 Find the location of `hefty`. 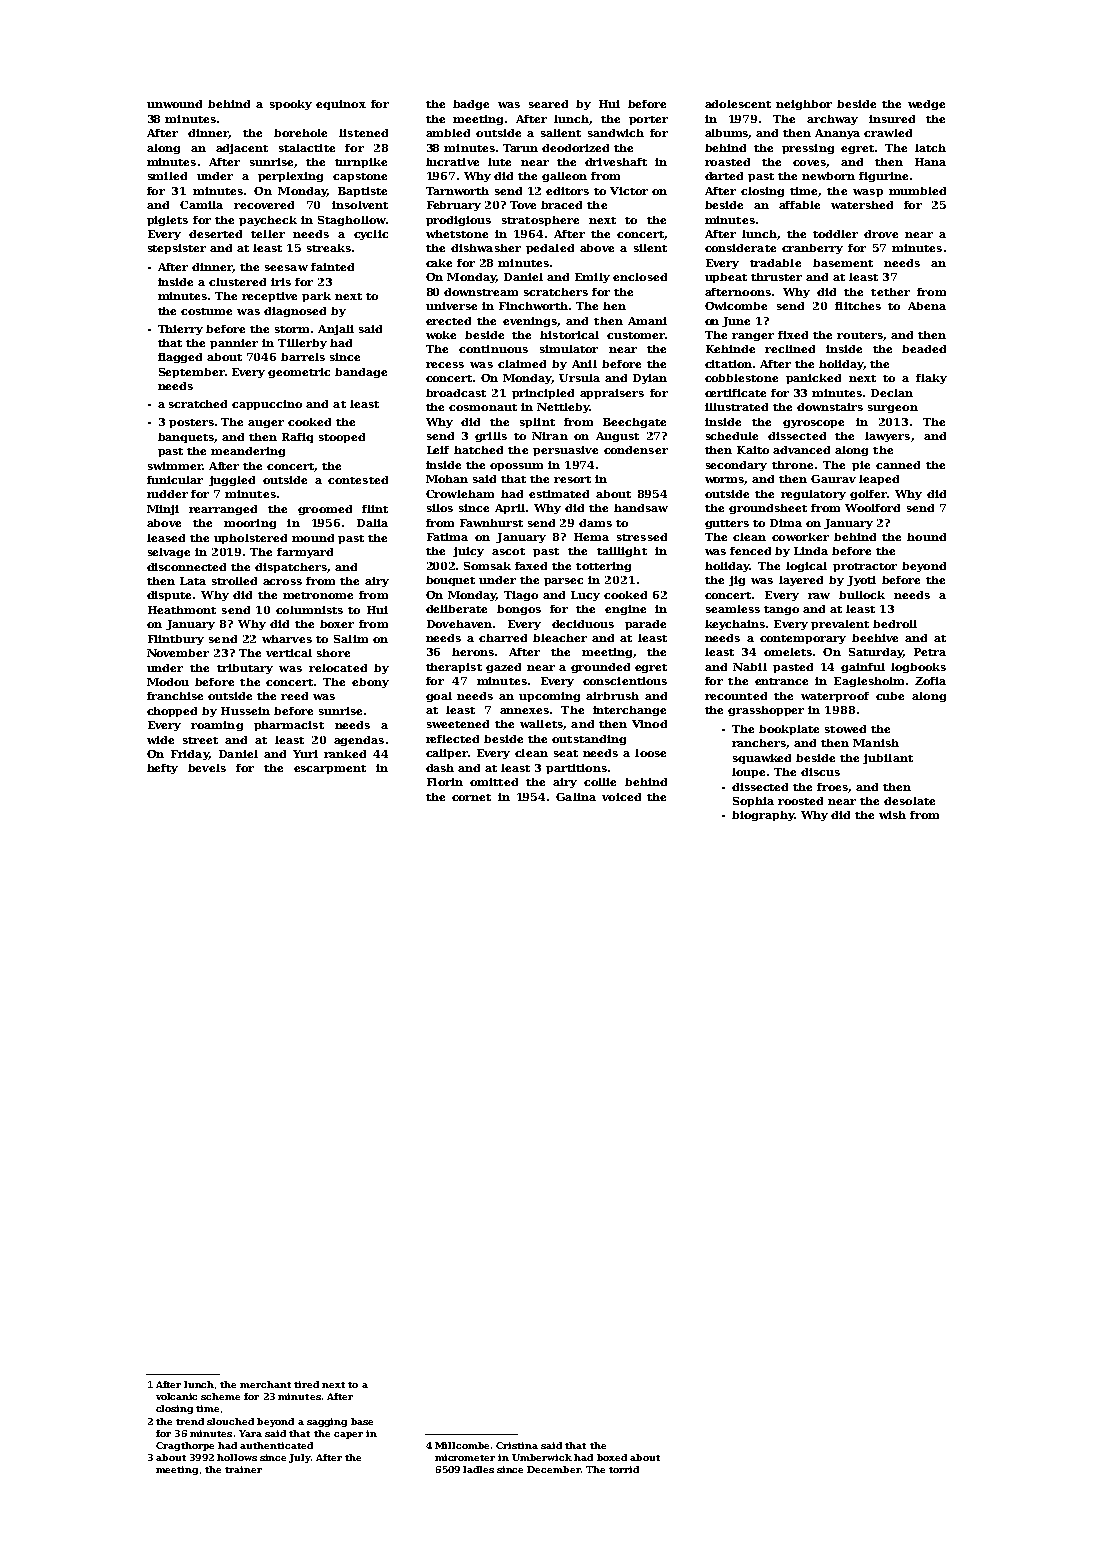

hefty is located at coordinates (162, 769).
